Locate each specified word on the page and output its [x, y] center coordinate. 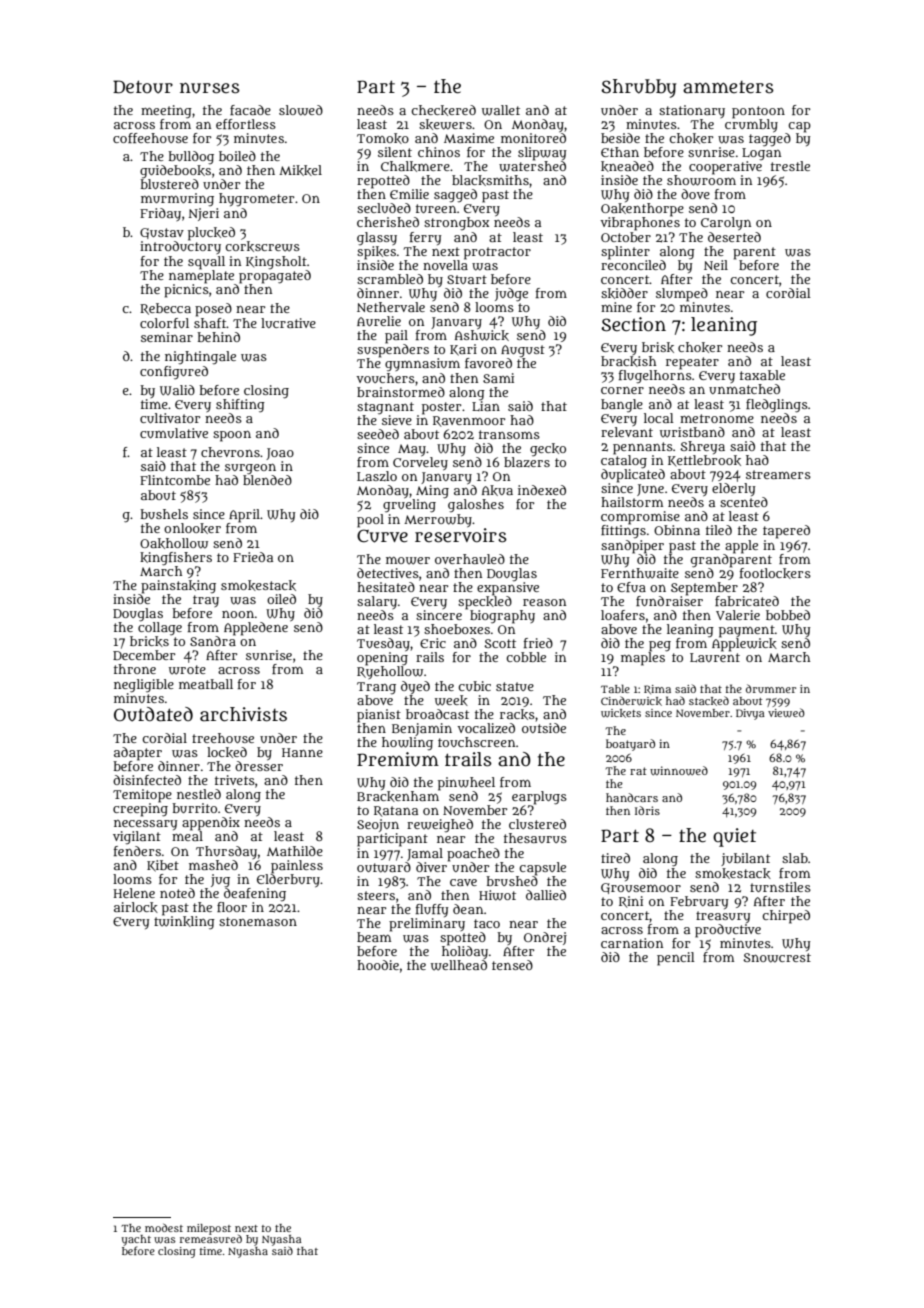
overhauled [470, 559]
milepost [209, 1229]
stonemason [258, 921]
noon [238, 614]
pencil [676, 959]
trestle [790, 166]
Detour [143, 87]
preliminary [427, 925]
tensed [512, 965]
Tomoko [383, 138]
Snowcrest [777, 958]
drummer [771, 688]
